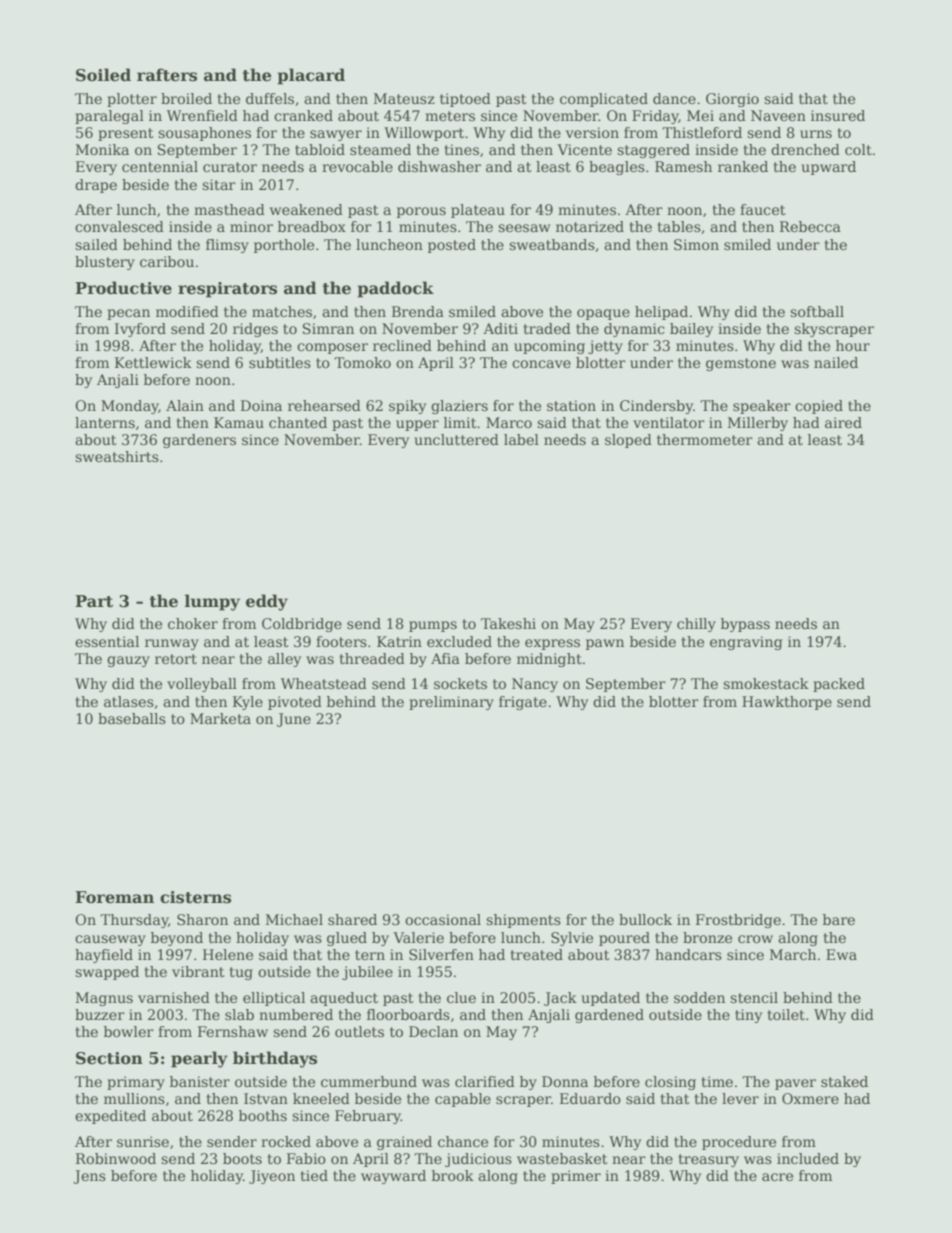 This document has height=1233, width=952. What do you see at coordinates (839, 685) in the document?
I see `packed` at bounding box center [839, 685].
